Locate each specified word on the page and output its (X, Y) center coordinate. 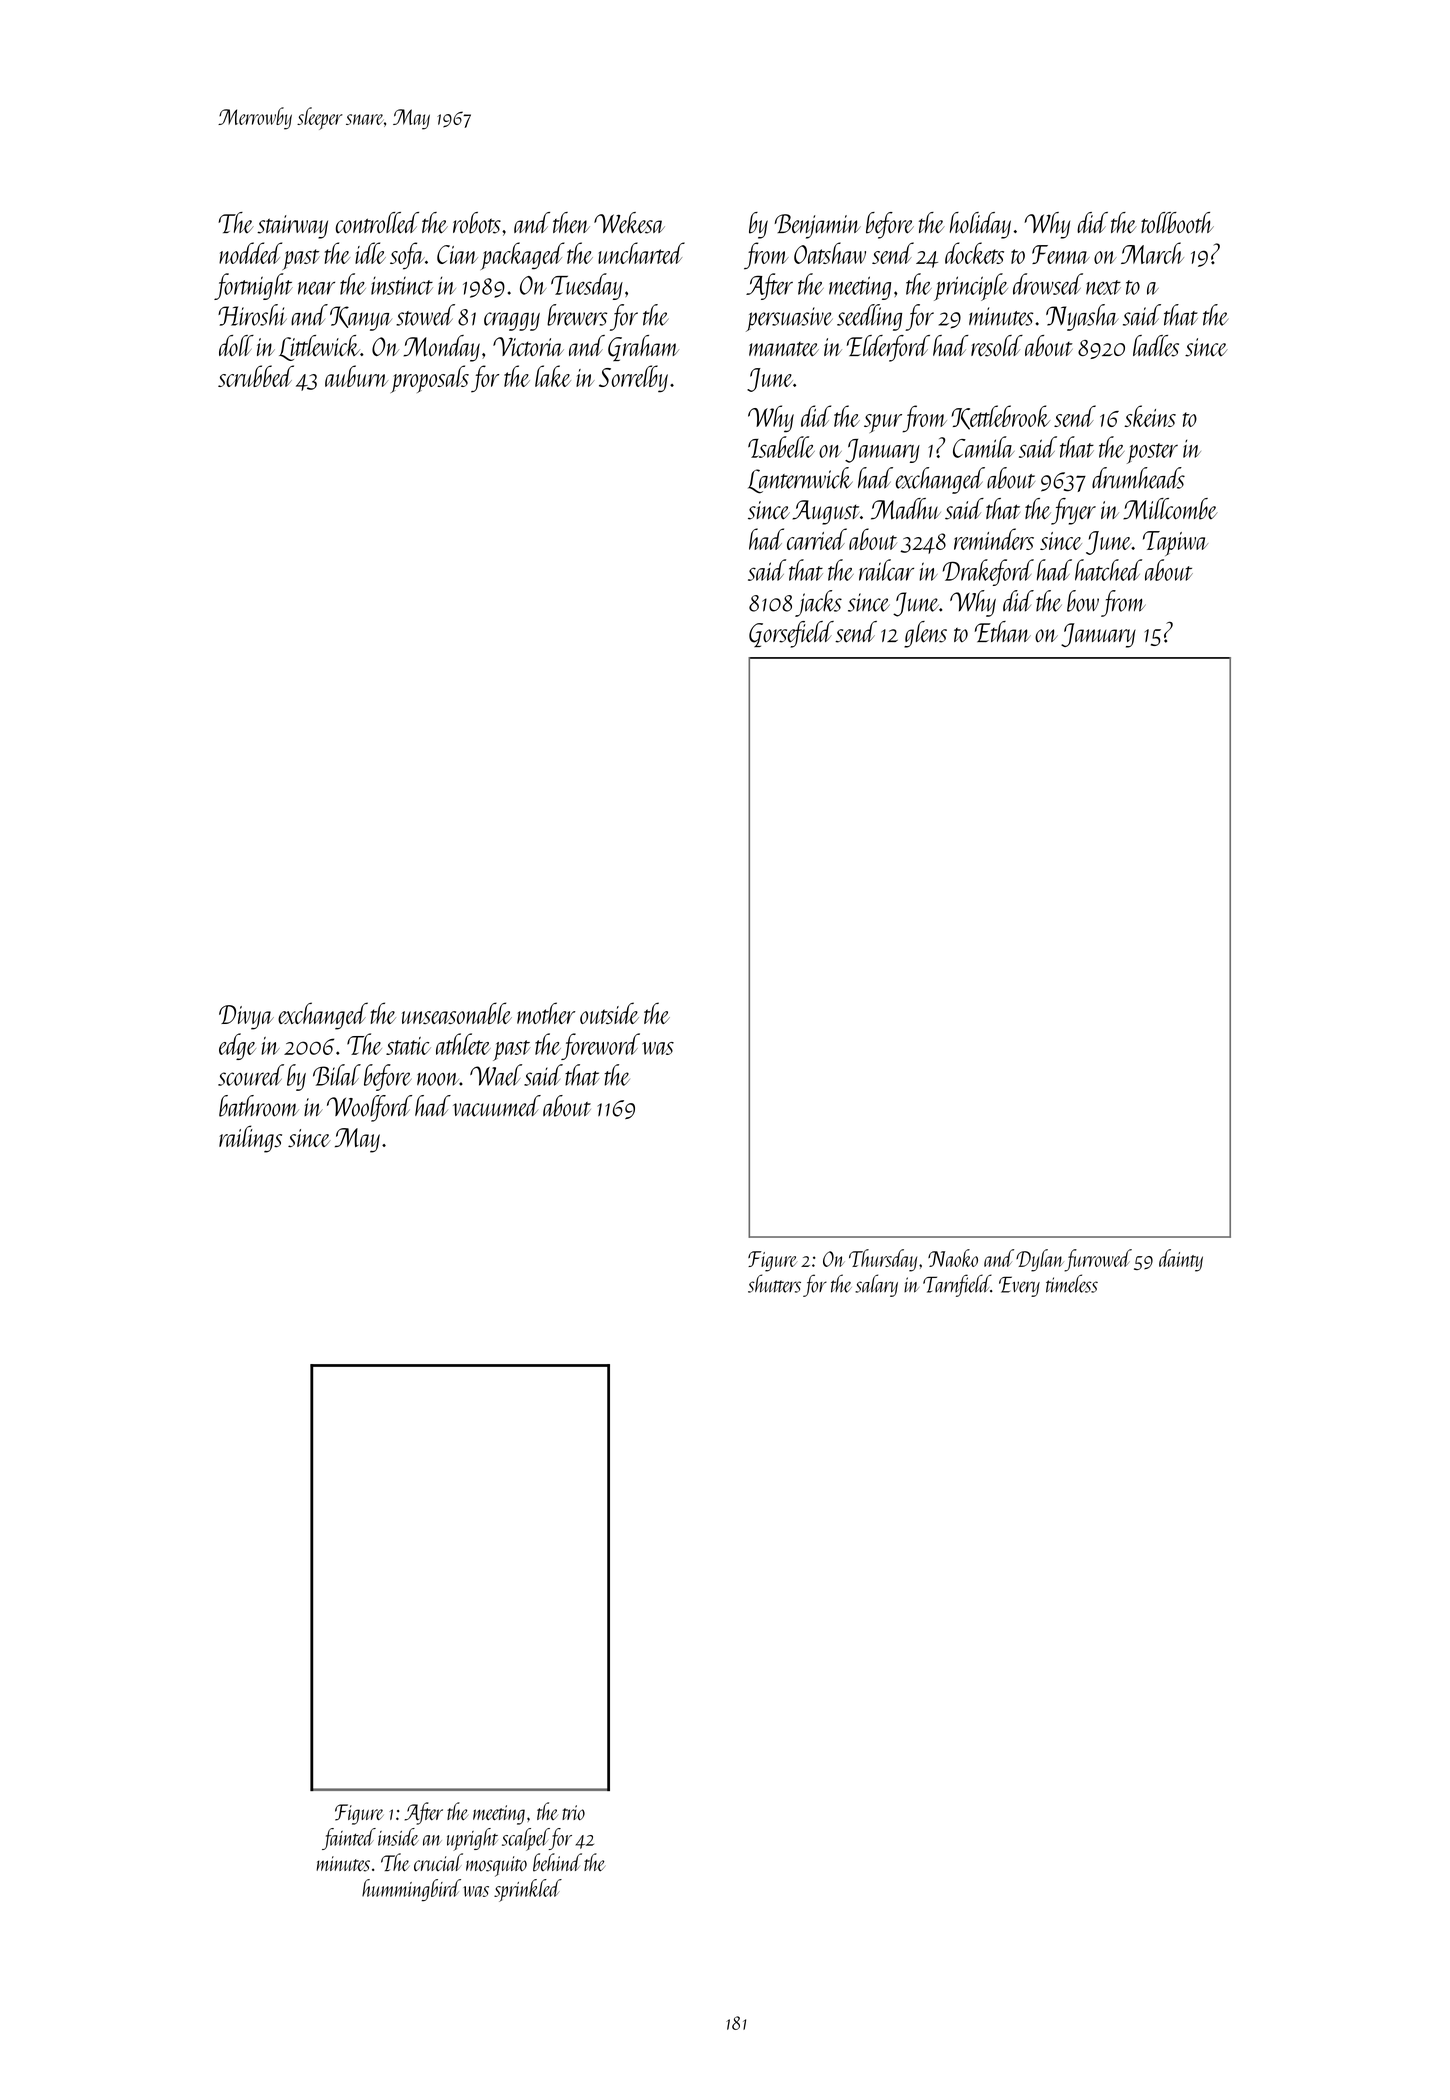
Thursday (883, 1260)
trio (573, 1812)
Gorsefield (791, 634)
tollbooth (1177, 223)
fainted (349, 1839)
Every (1019, 1286)
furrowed (1098, 1260)
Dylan (1040, 1260)
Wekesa (629, 223)
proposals (430, 379)
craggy (512, 321)
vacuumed (497, 1106)
